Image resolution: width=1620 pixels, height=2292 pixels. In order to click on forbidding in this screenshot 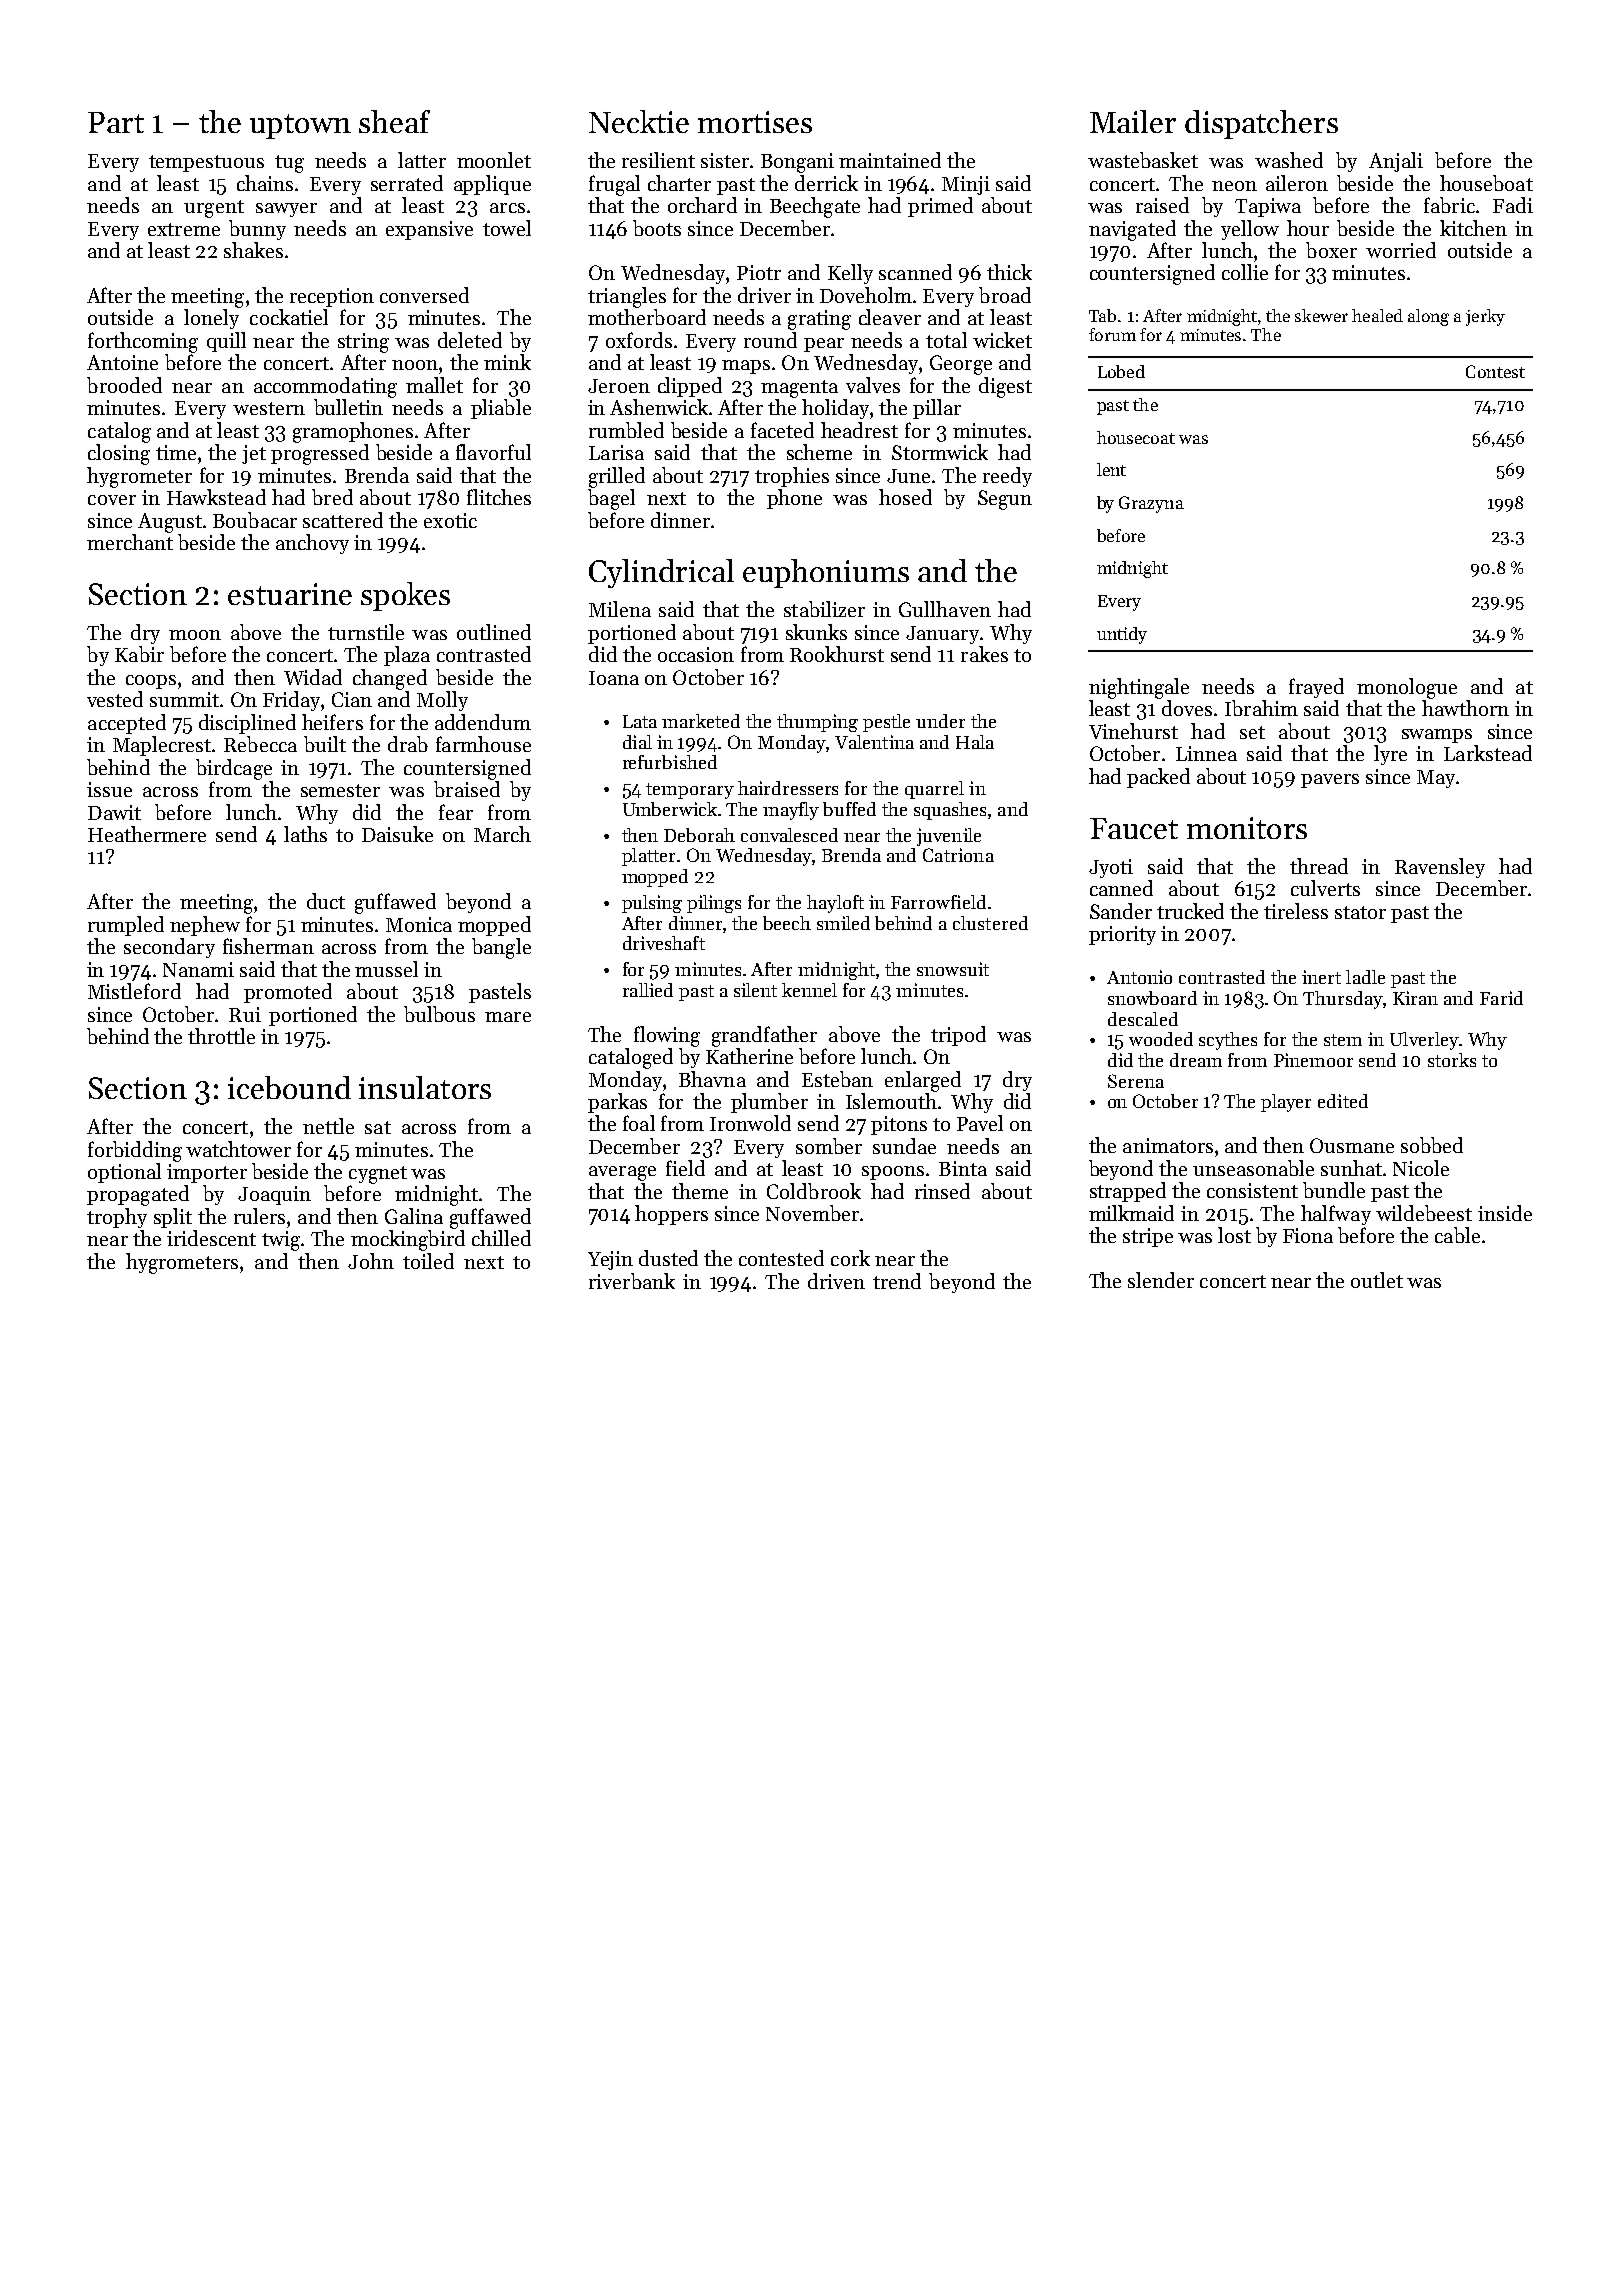, I will do `click(135, 1151)`.
